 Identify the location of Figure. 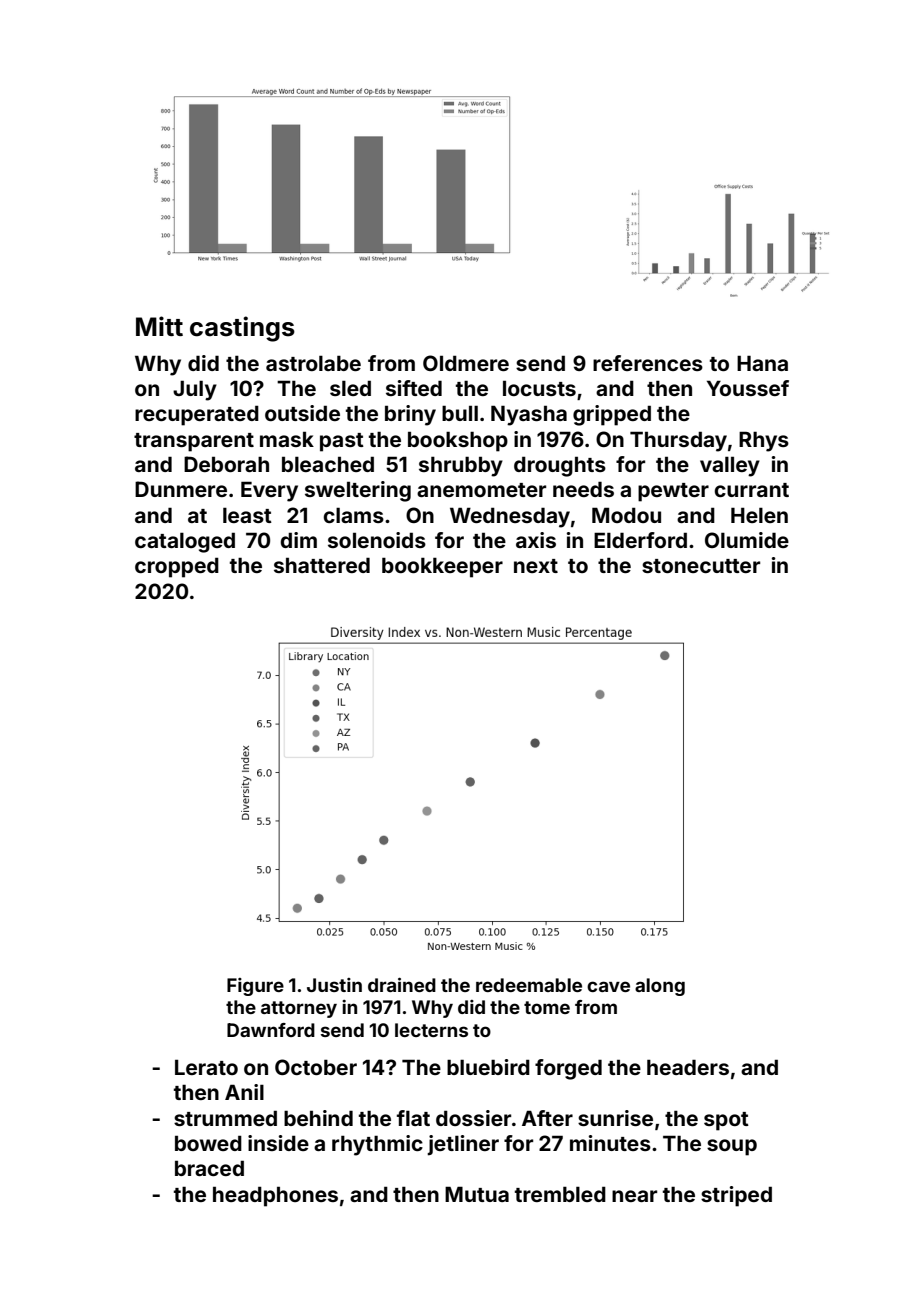
(255, 987).
